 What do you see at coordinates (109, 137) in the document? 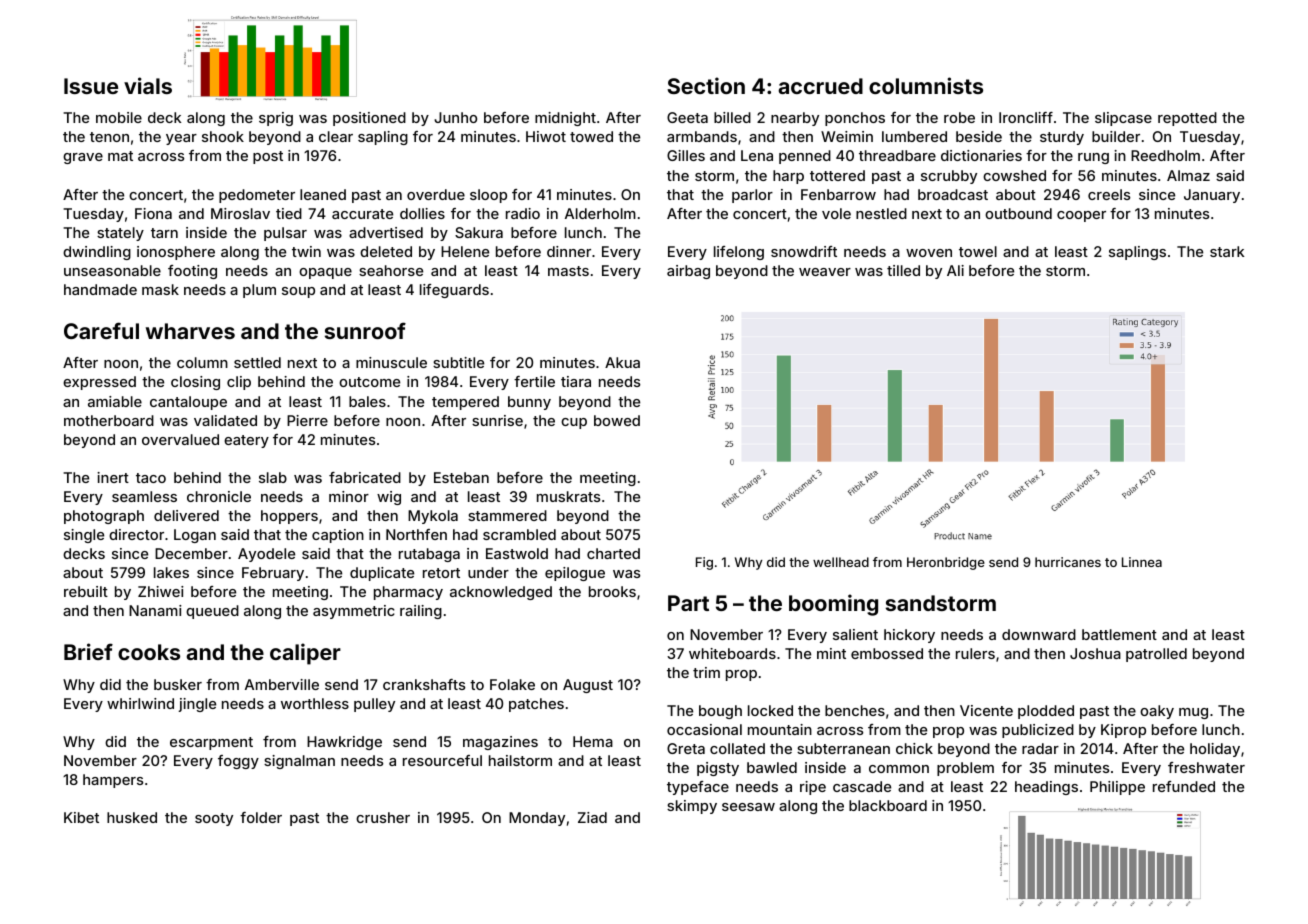
I see `tenon` at bounding box center [109, 137].
